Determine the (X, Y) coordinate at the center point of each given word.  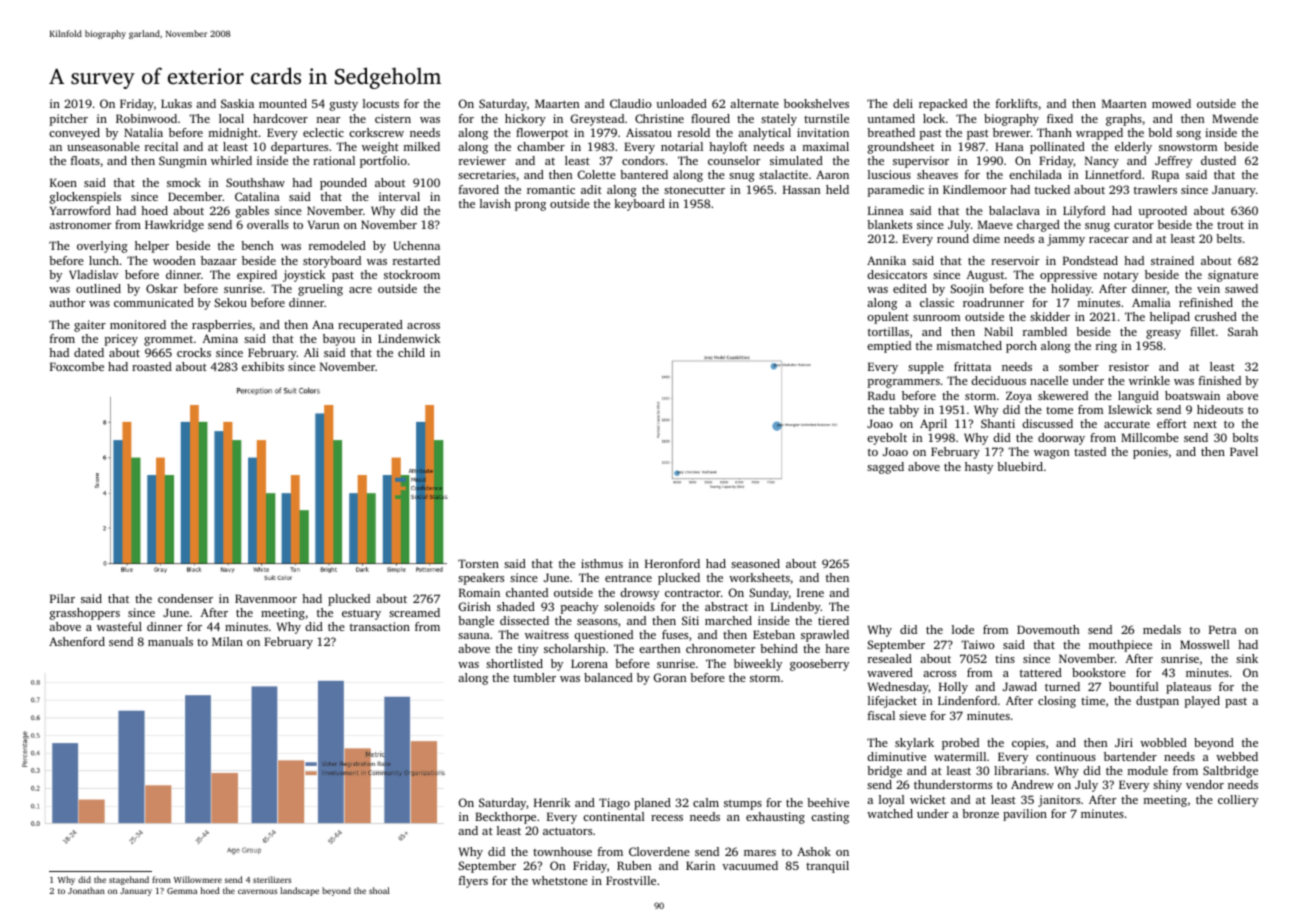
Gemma (182, 891)
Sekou (230, 302)
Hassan (802, 189)
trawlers (1155, 189)
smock (184, 182)
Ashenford (77, 641)
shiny (1167, 786)
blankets (889, 224)
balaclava (1014, 210)
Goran (670, 677)
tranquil (827, 867)
